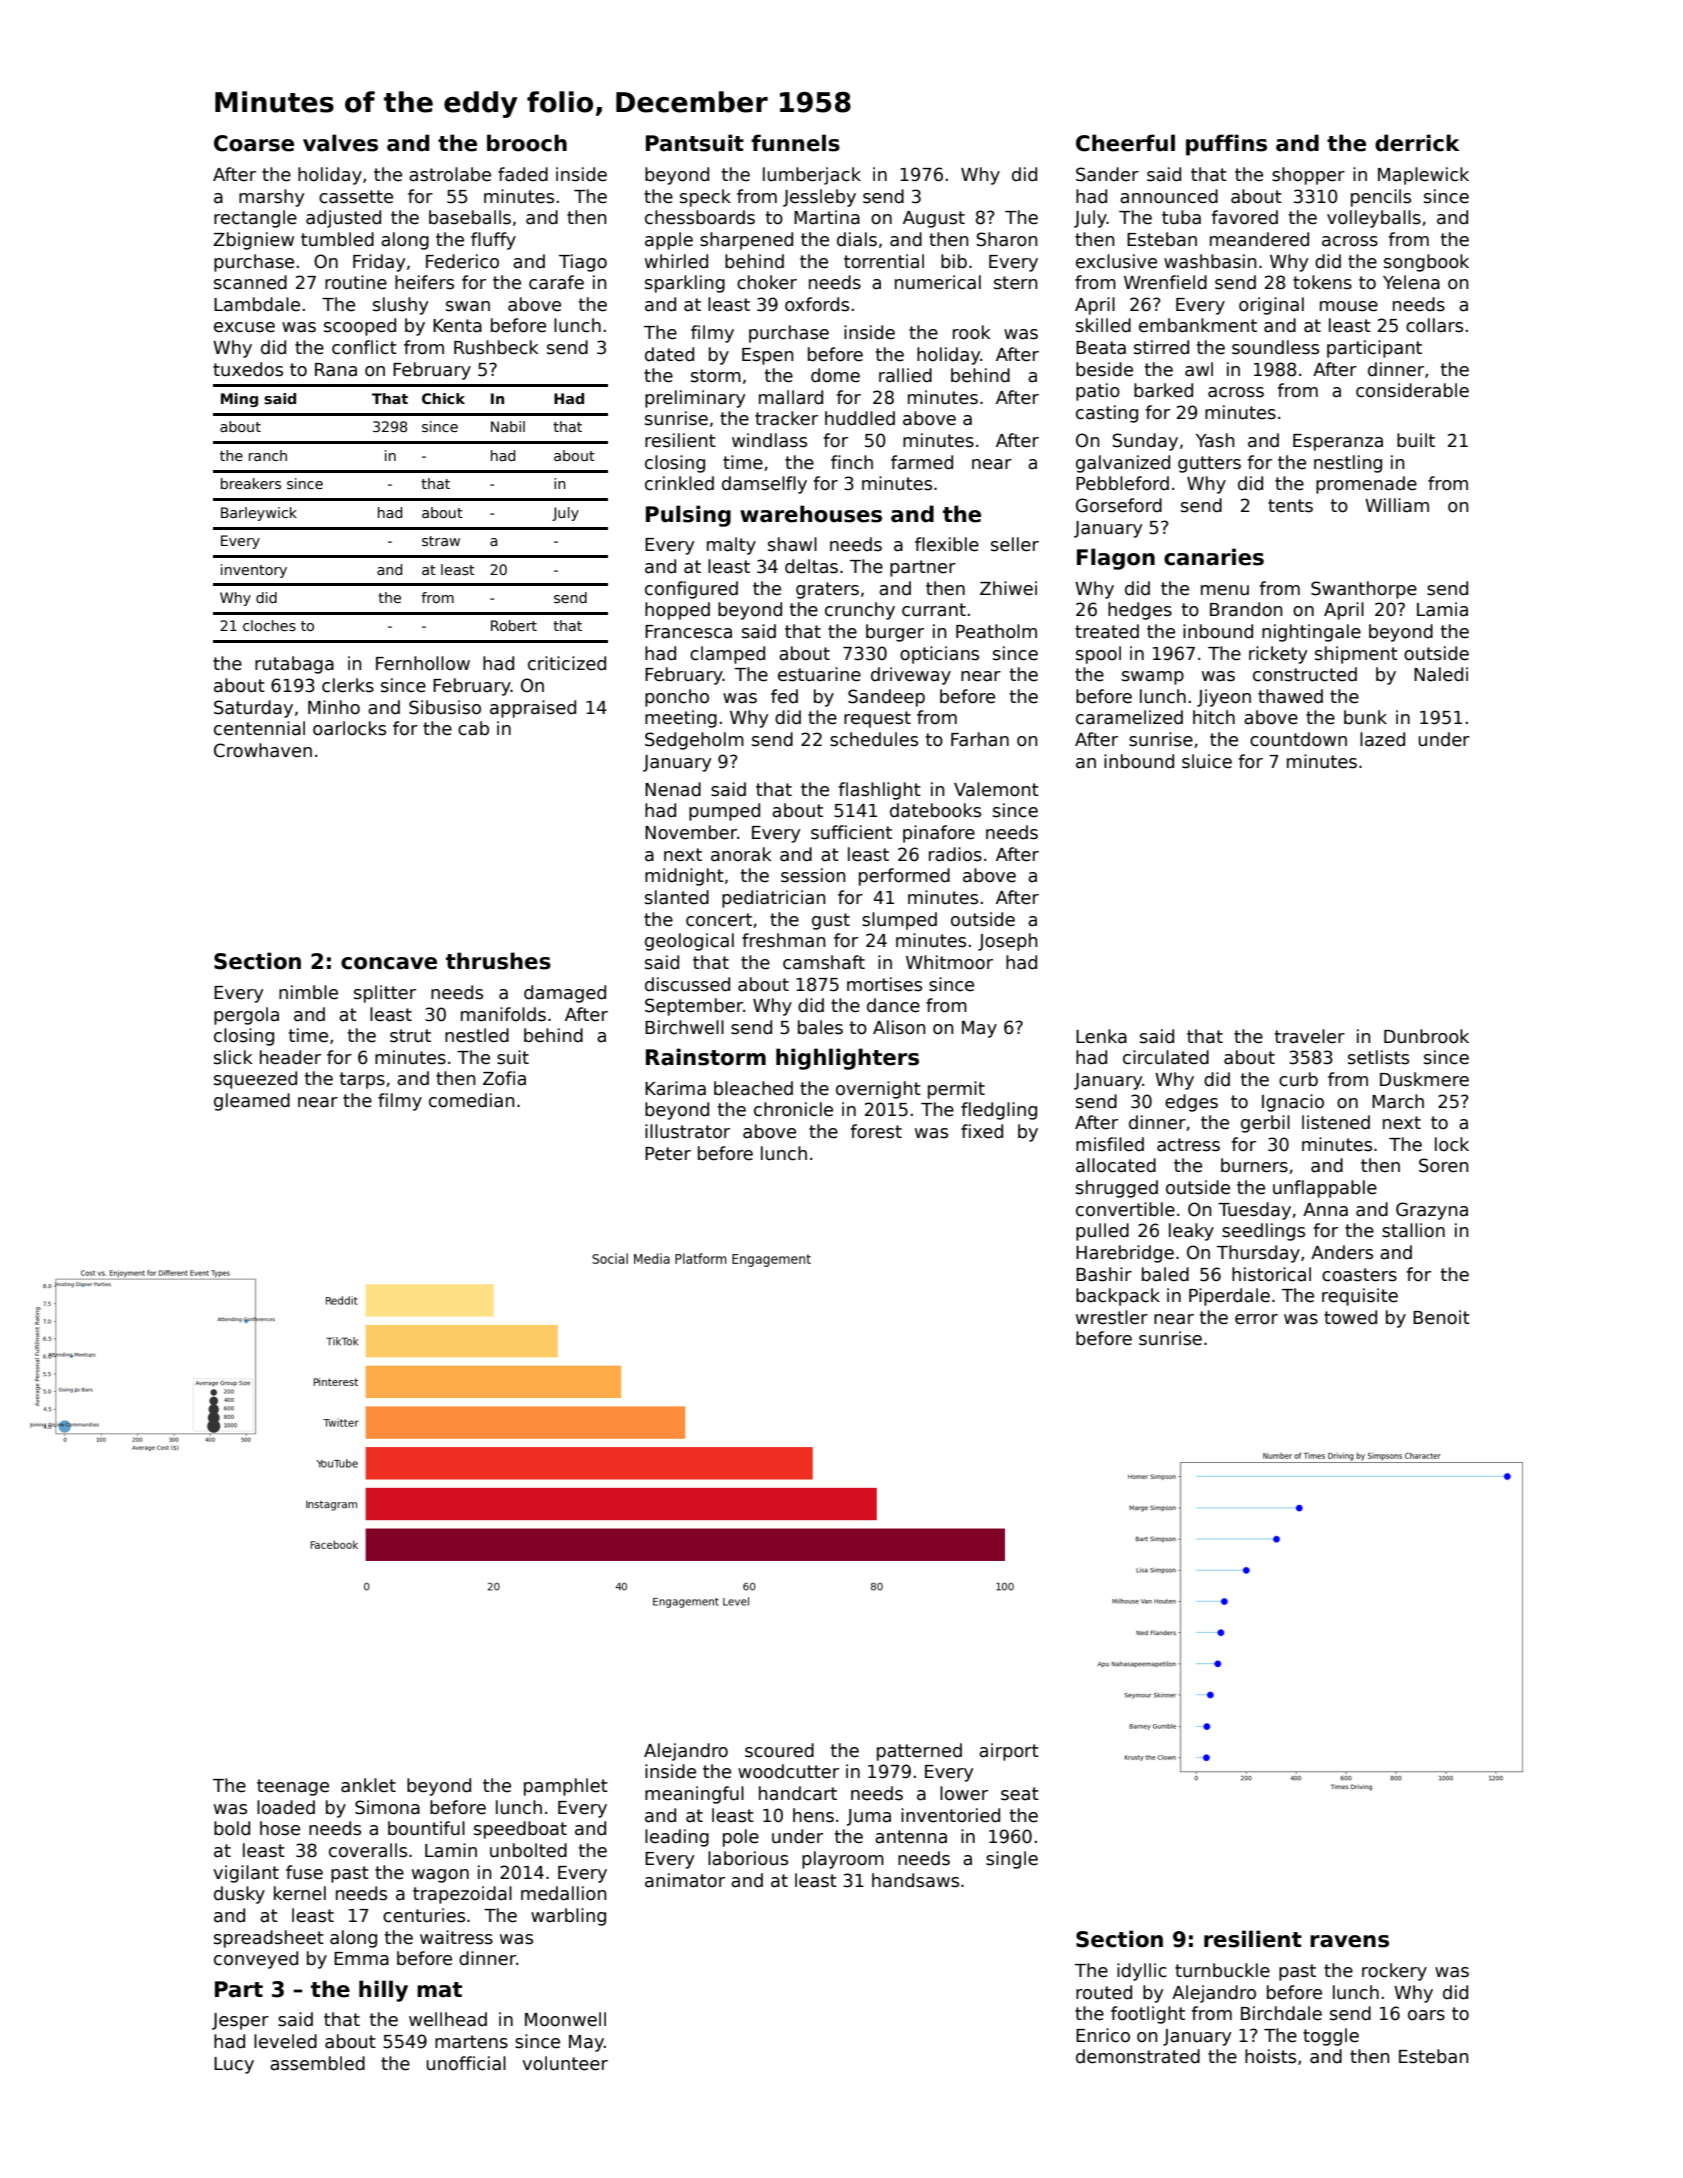 The image size is (1683, 2178). What do you see at coordinates (317, 2063) in the screenshot?
I see `assembled` at bounding box center [317, 2063].
